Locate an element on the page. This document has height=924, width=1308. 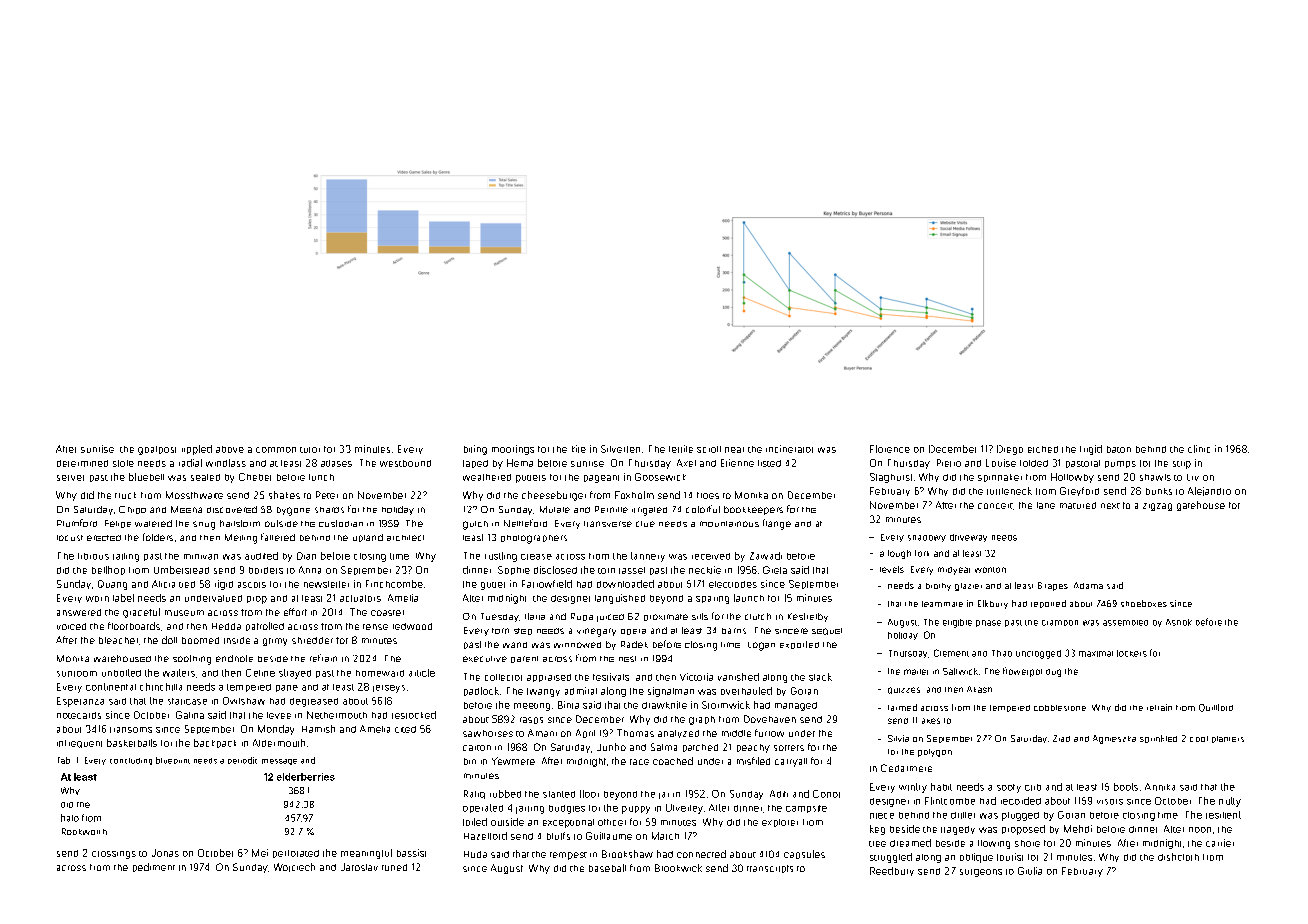
voiced is located at coordinates (71, 626).
